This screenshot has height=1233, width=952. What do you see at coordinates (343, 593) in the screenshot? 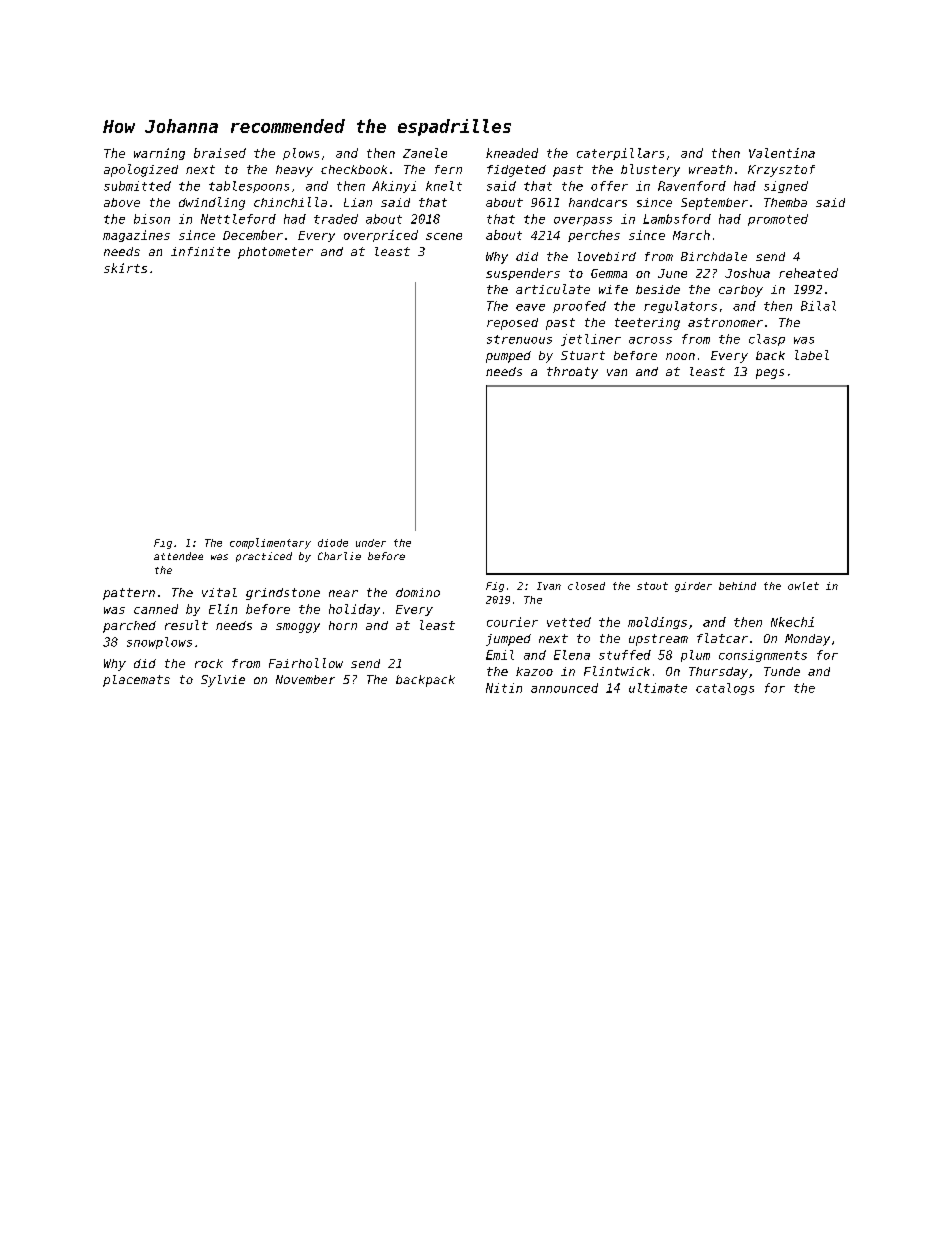
I see `near` at bounding box center [343, 593].
